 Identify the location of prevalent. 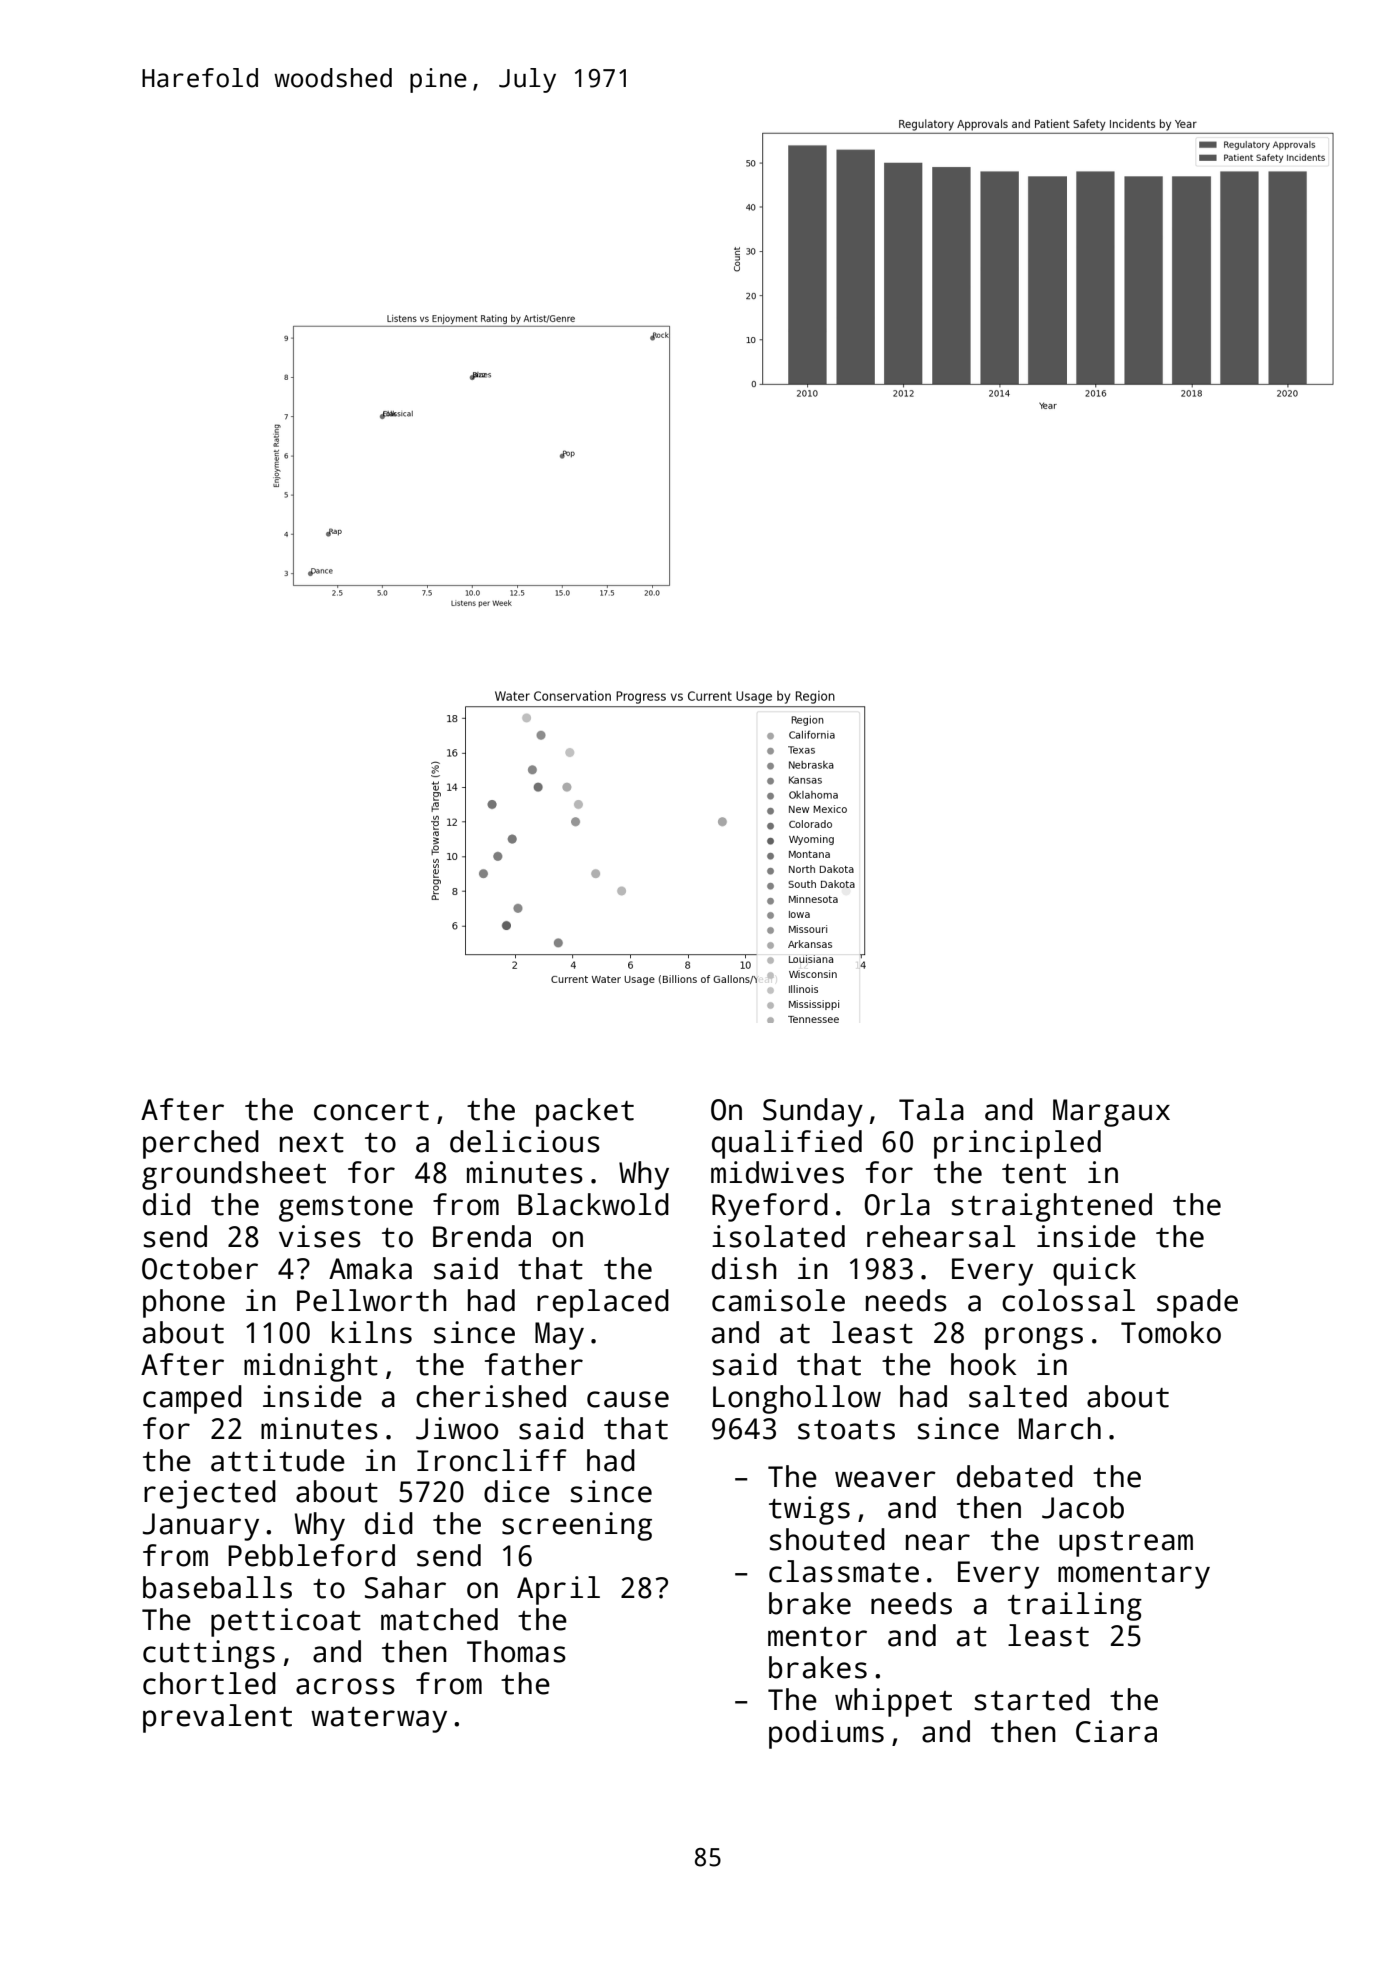
(217, 1718).
